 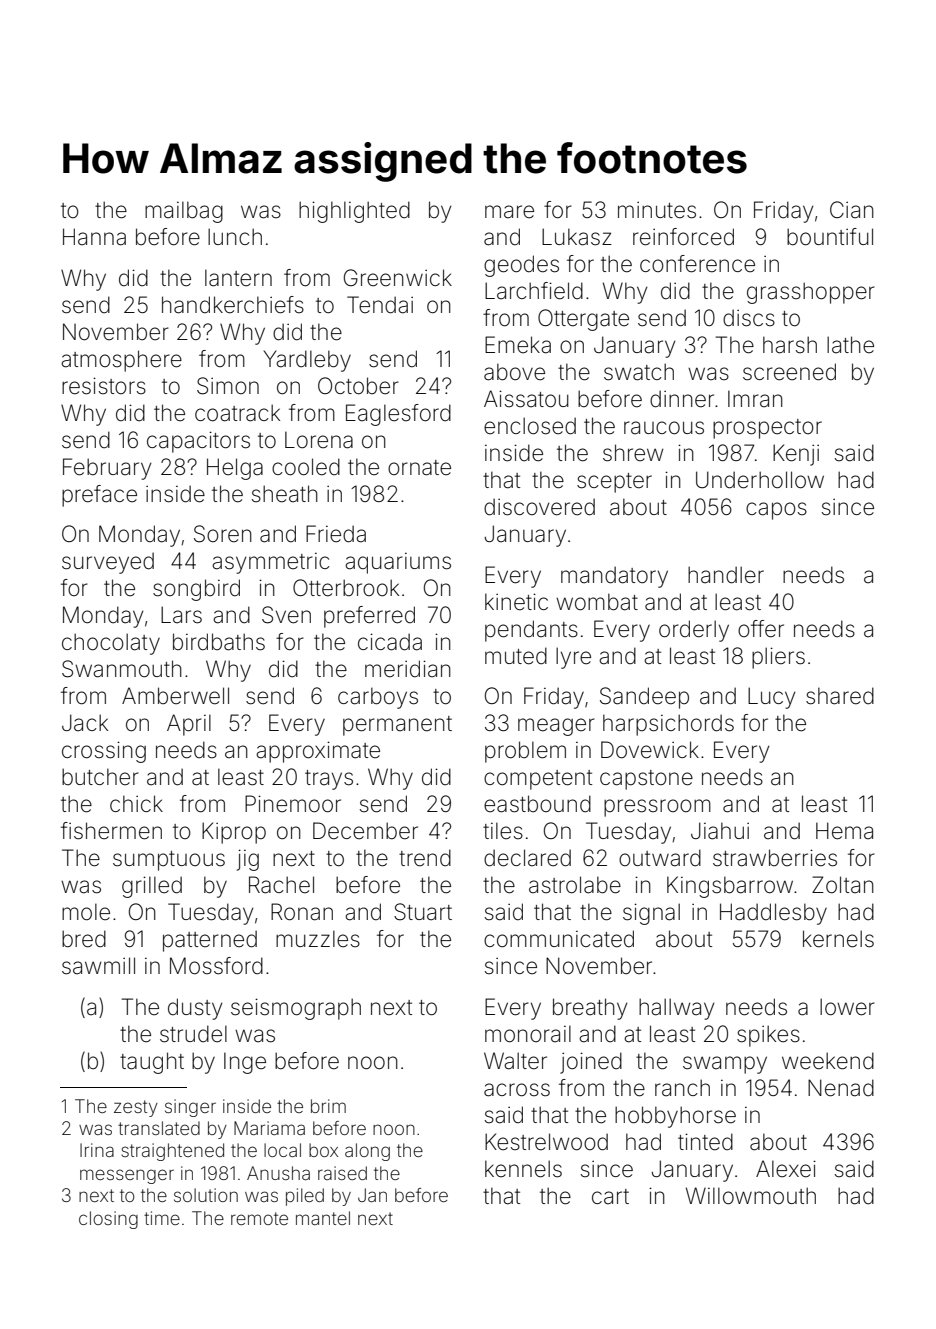 What do you see at coordinates (610, 1197) in the page?
I see `cart` at bounding box center [610, 1197].
